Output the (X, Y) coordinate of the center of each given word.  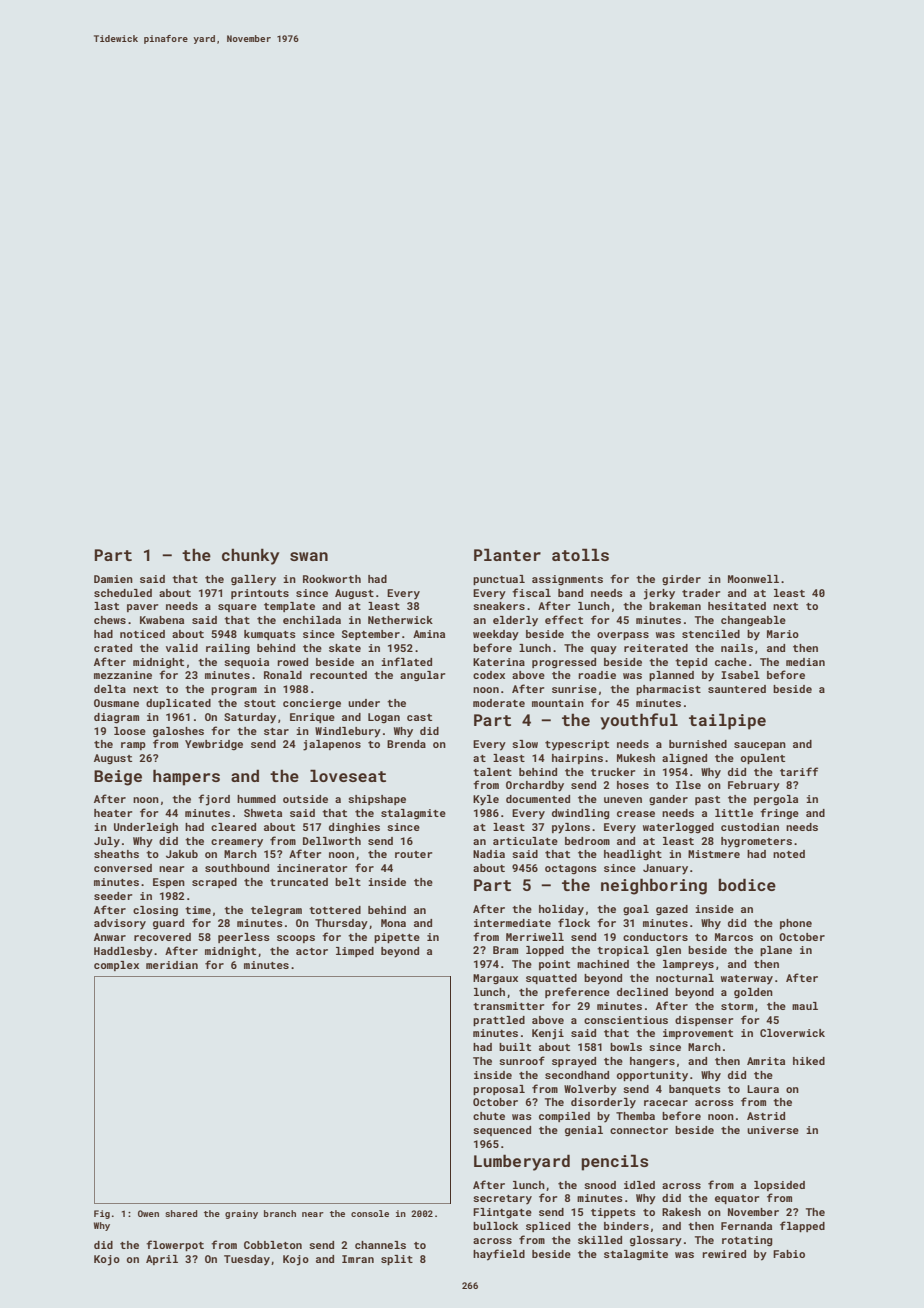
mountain (558, 703)
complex (116, 966)
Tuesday (247, 1260)
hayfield (499, 1255)
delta (110, 689)
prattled (499, 1021)
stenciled (711, 634)
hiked (809, 1061)
